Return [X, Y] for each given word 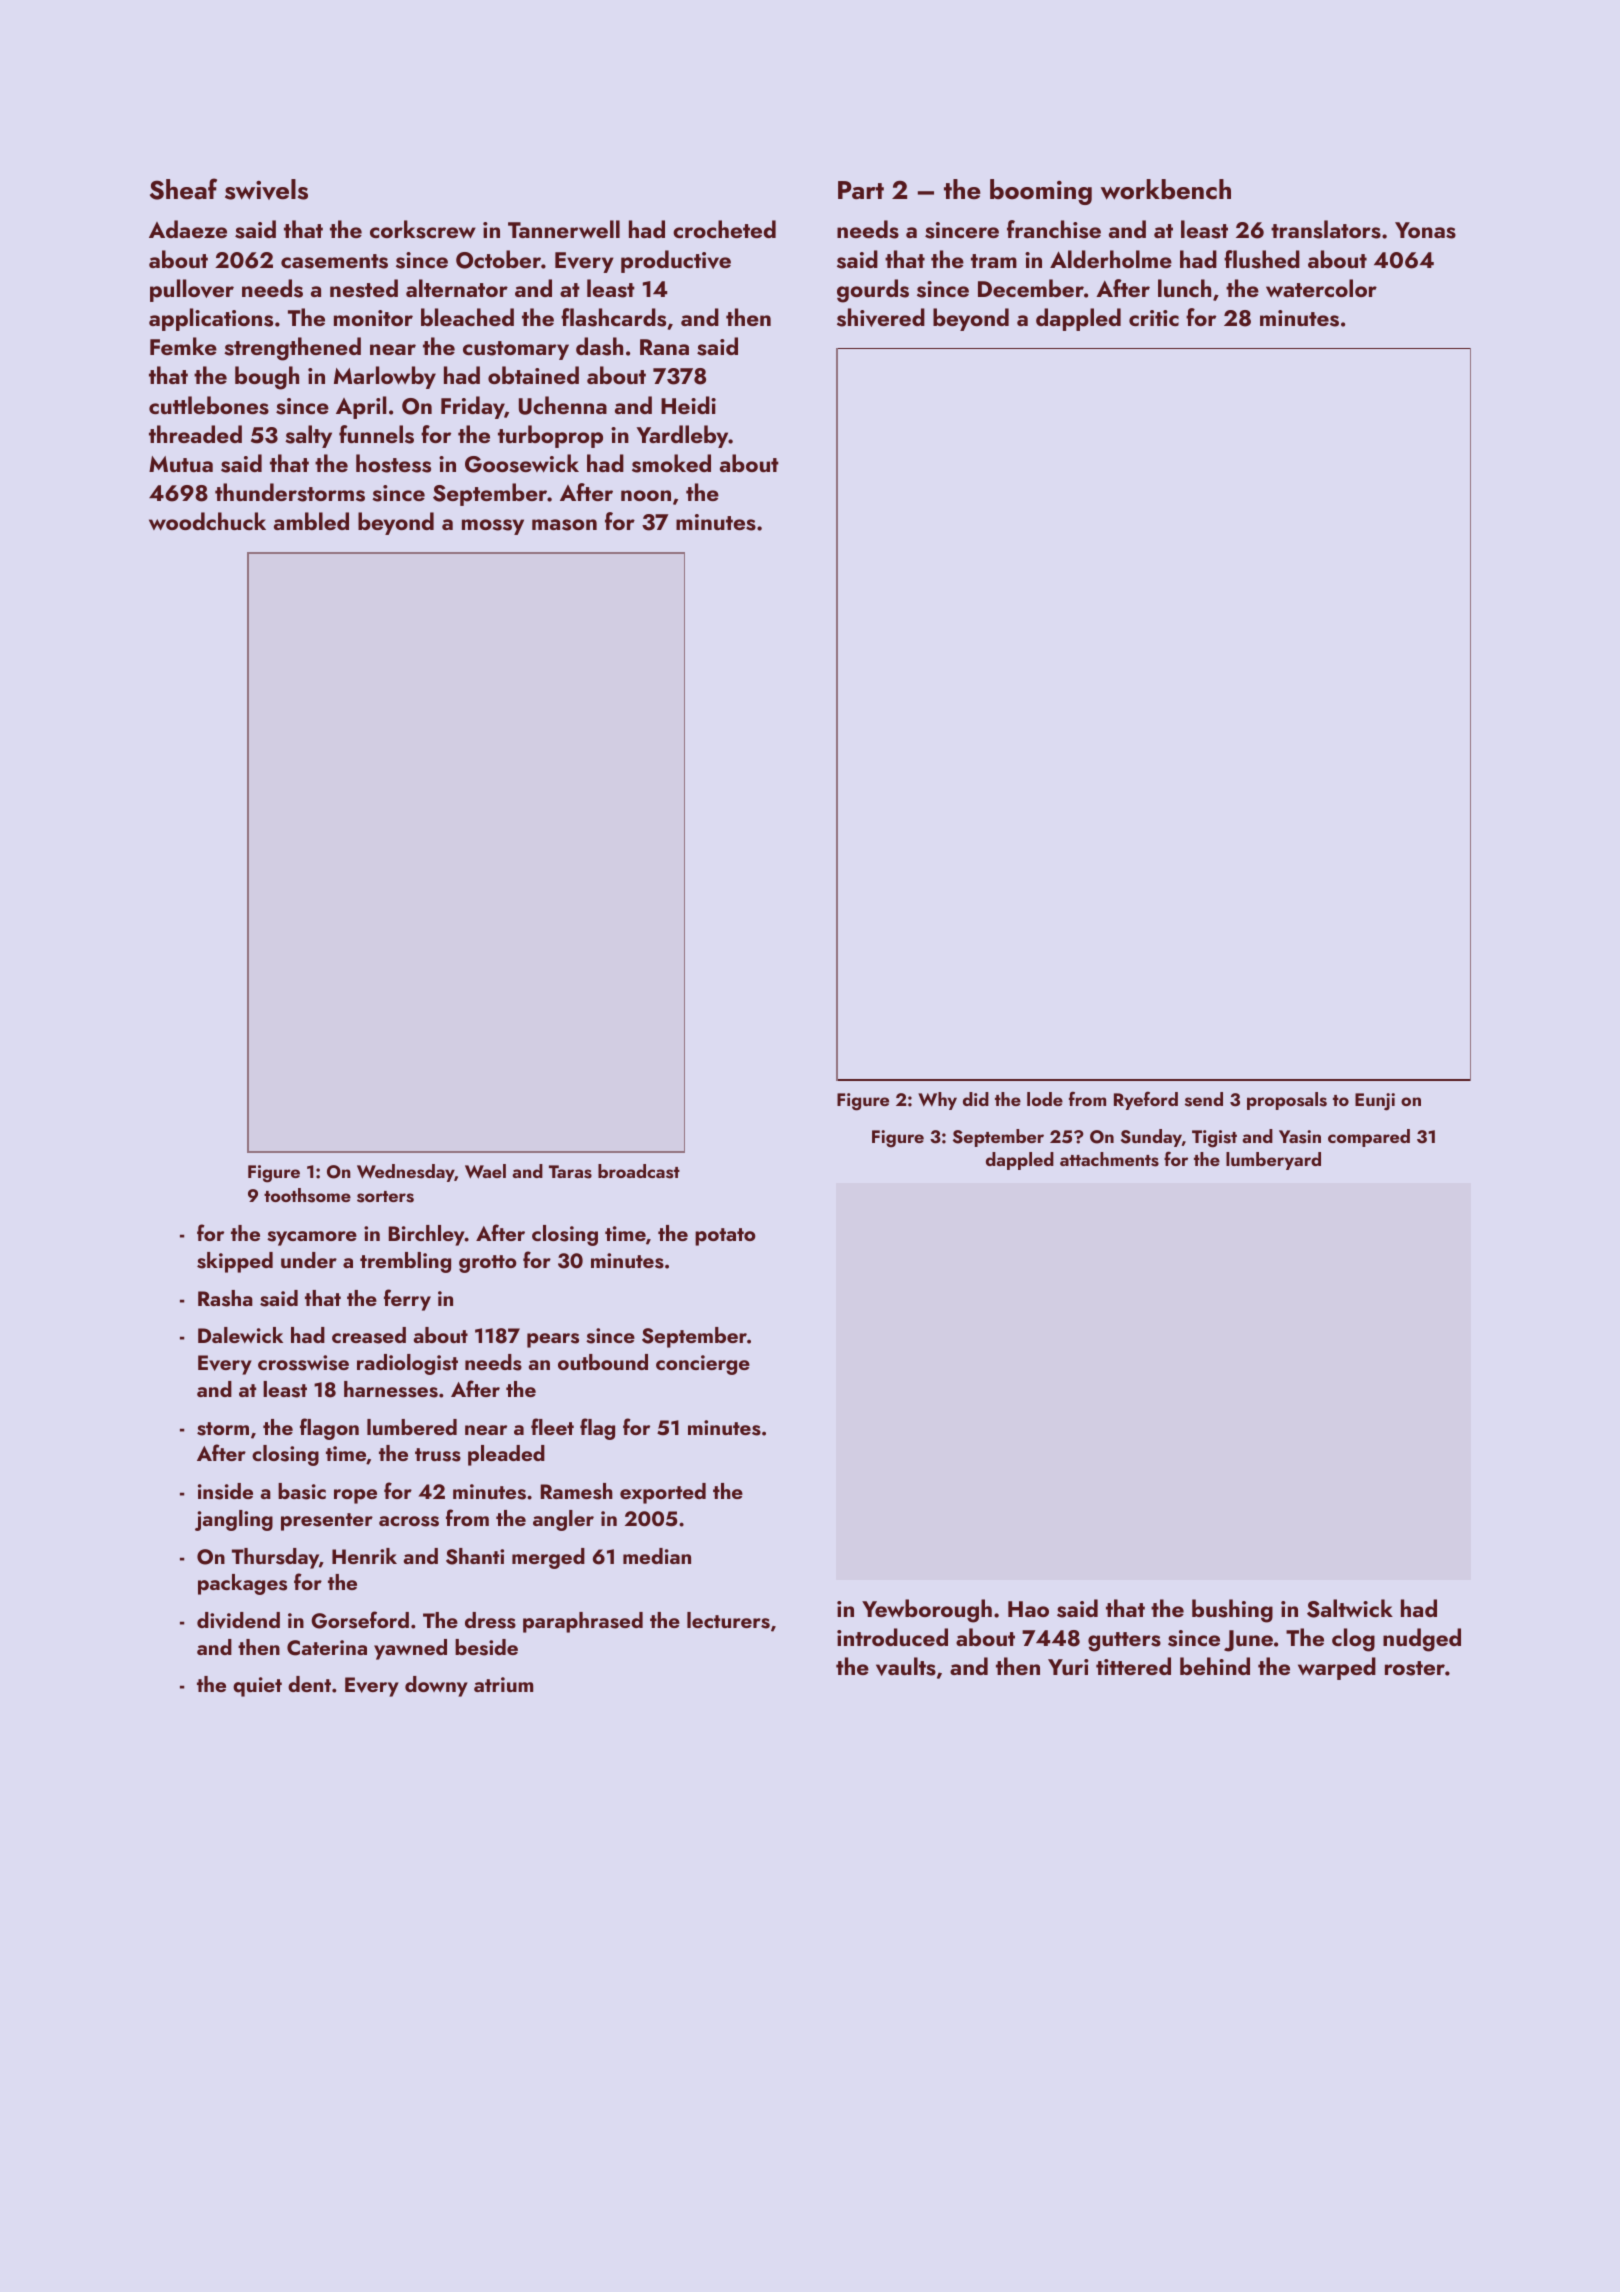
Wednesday [406, 1173]
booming [1041, 192]
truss [438, 1455]
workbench [1166, 189]
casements [334, 261]
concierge [703, 1365]
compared [1369, 1138]
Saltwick [1350, 1608]
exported [663, 1493]
